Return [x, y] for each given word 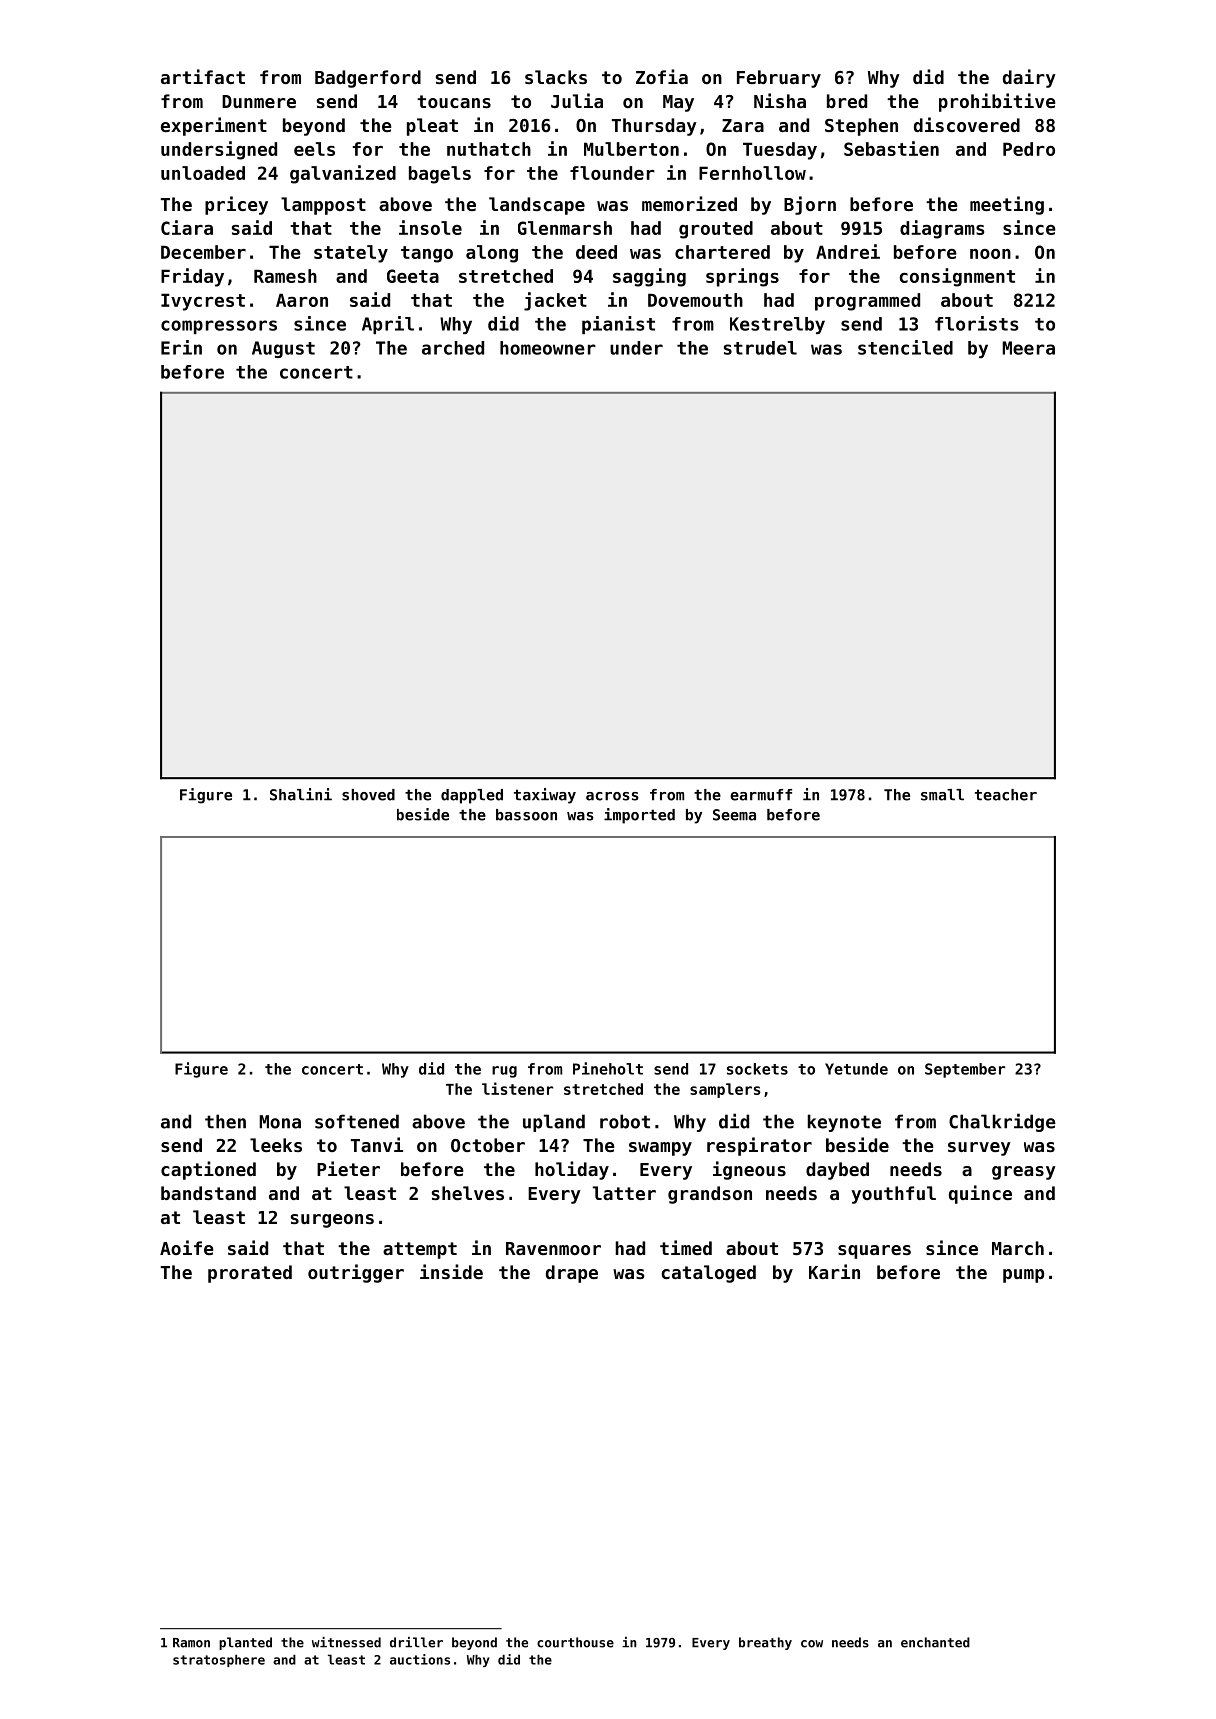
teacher [1006, 795]
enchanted [935, 1642]
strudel [760, 348]
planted [245, 1643]
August [283, 349]
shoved [368, 795]
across [612, 796]
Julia [577, 100]
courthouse [575, 1642]
